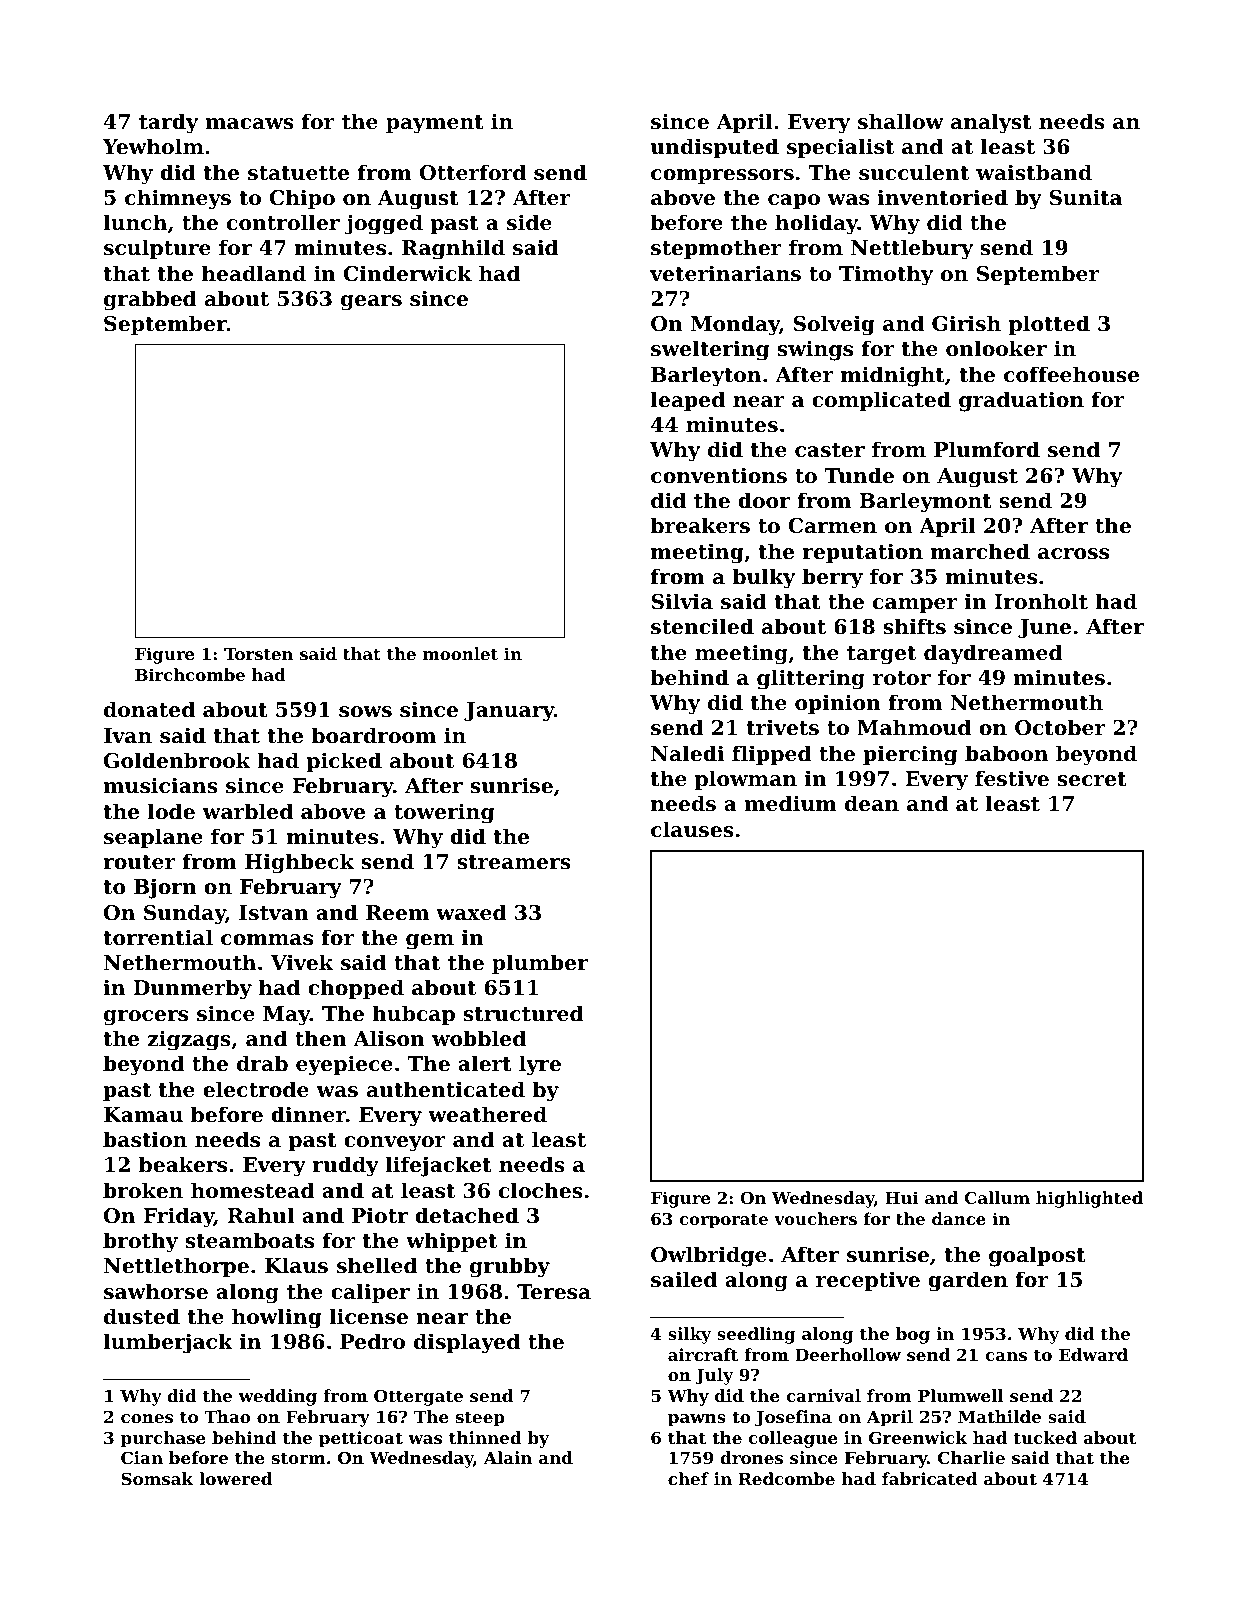  What do you see at coordinates (746, 780) in the screenshot?
I see `plowman` at bounding box center [746, 780].
